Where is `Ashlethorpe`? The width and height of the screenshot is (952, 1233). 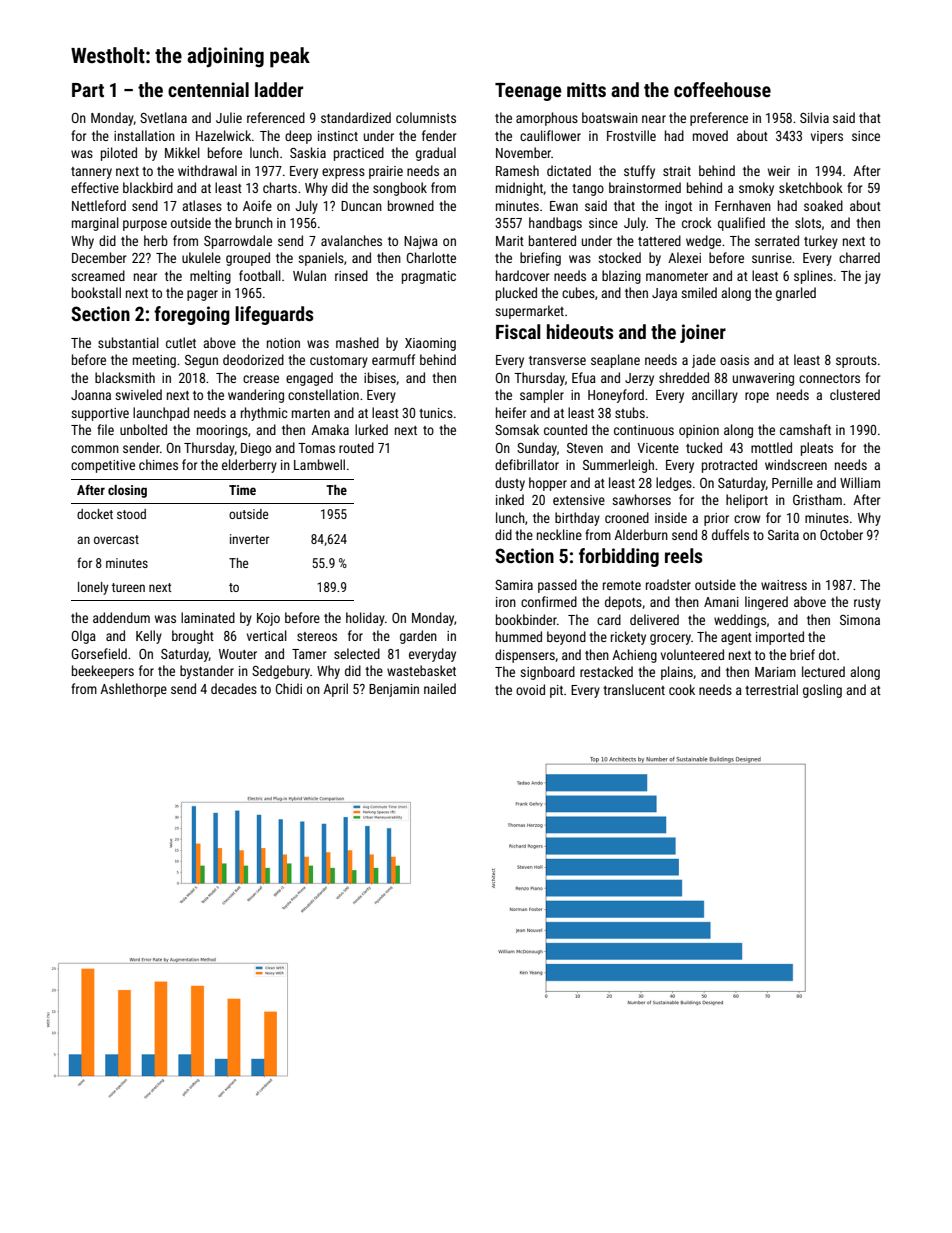 Ashlethorpe is located at coordinates (133, 690).
